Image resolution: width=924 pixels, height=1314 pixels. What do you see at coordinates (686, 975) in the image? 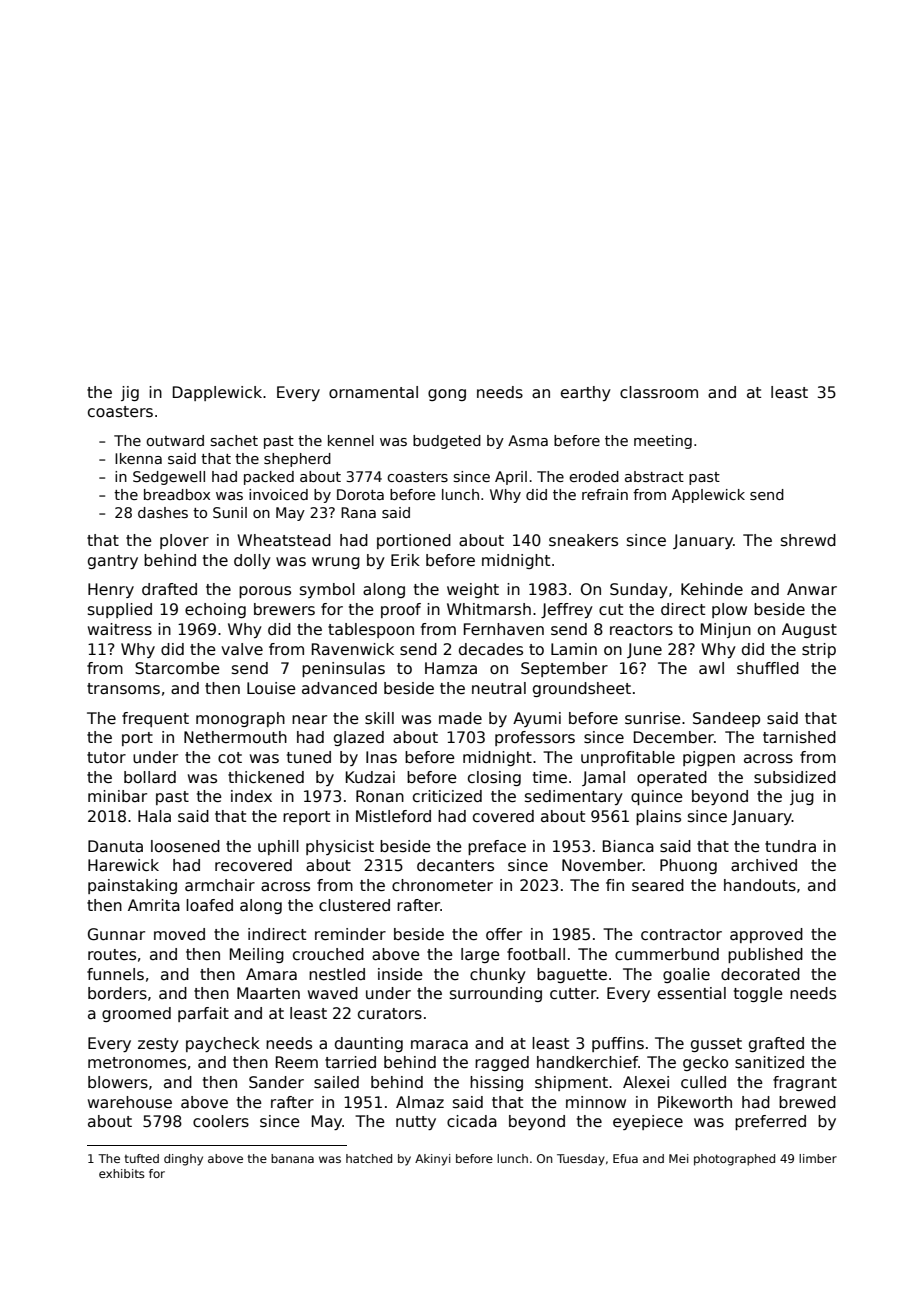
I see `goalie` at bounding box center [686, 975].
